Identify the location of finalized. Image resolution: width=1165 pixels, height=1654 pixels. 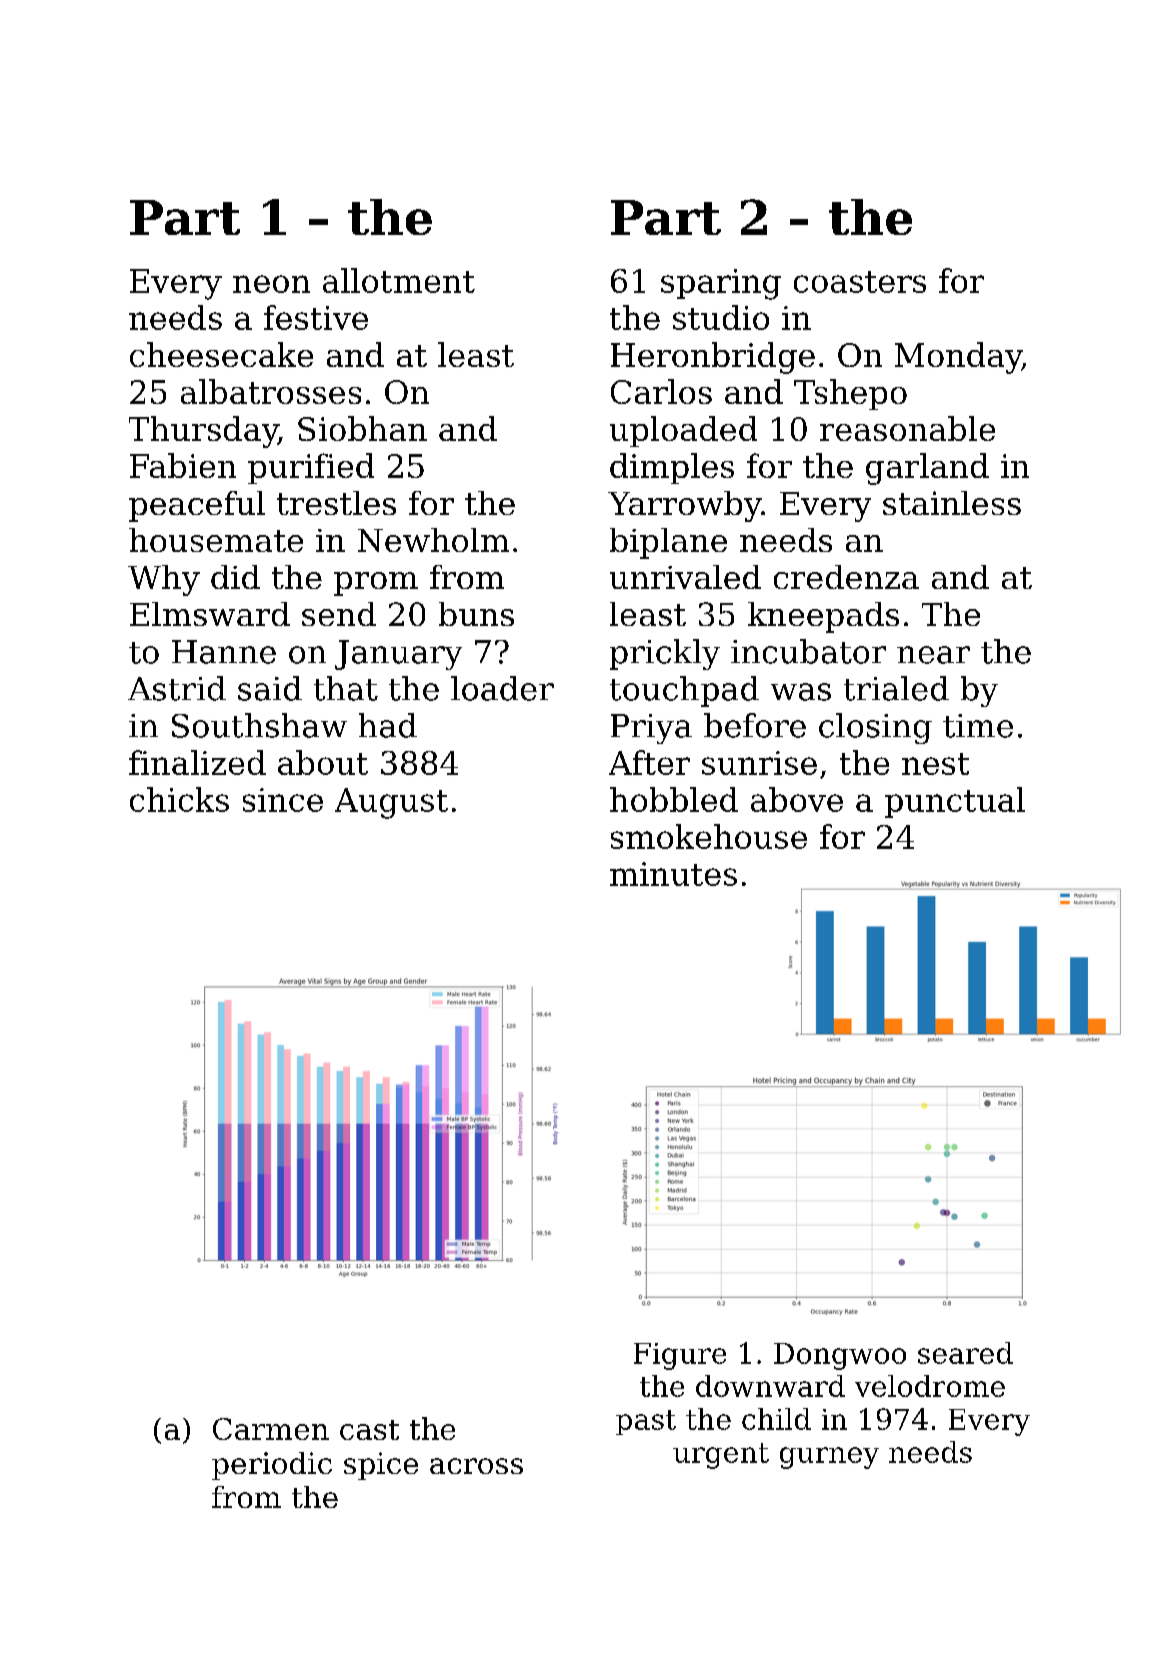
(197, 762).
